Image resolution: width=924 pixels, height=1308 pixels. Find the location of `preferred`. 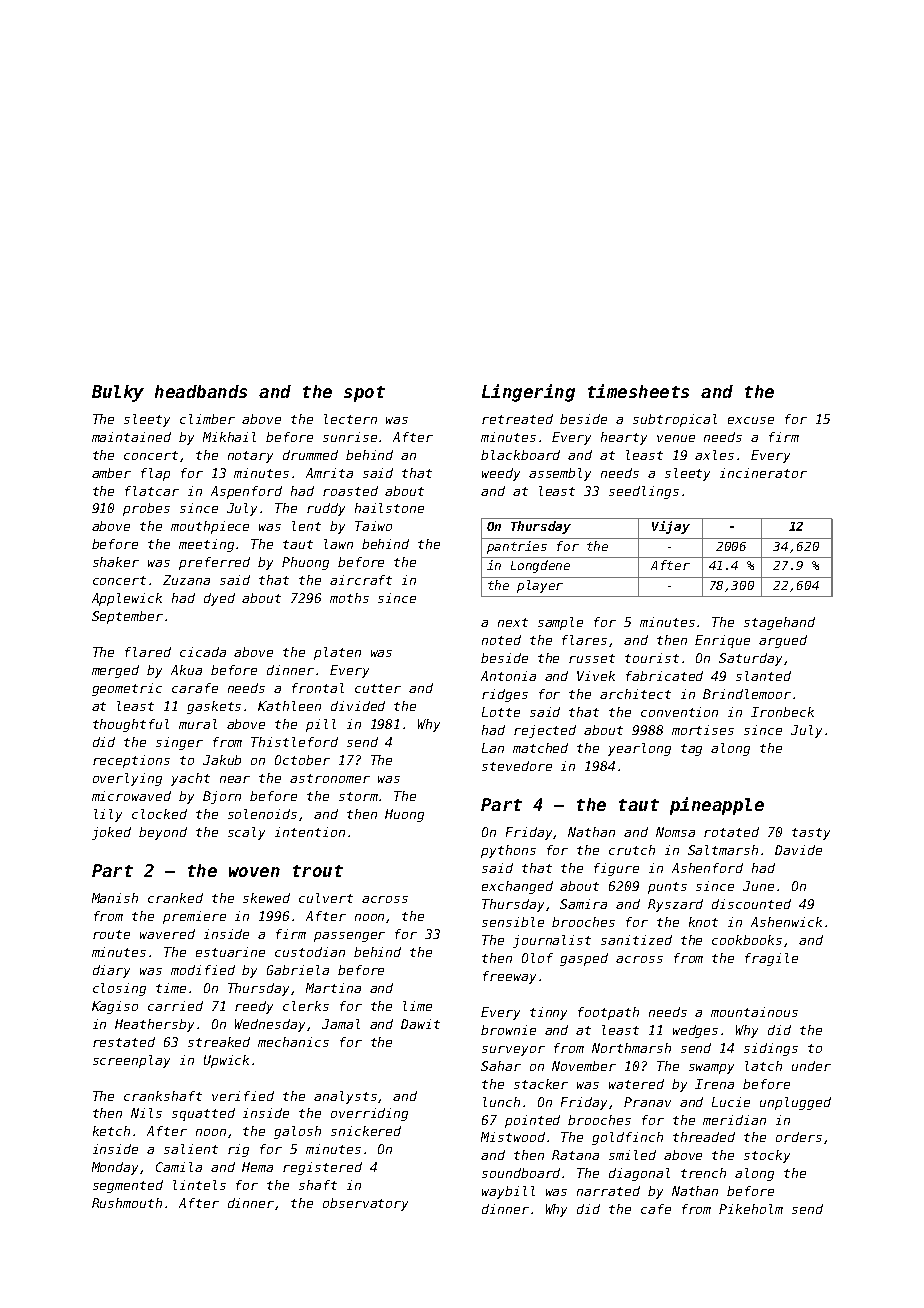

preferred is located at coordinates (214, 563).
